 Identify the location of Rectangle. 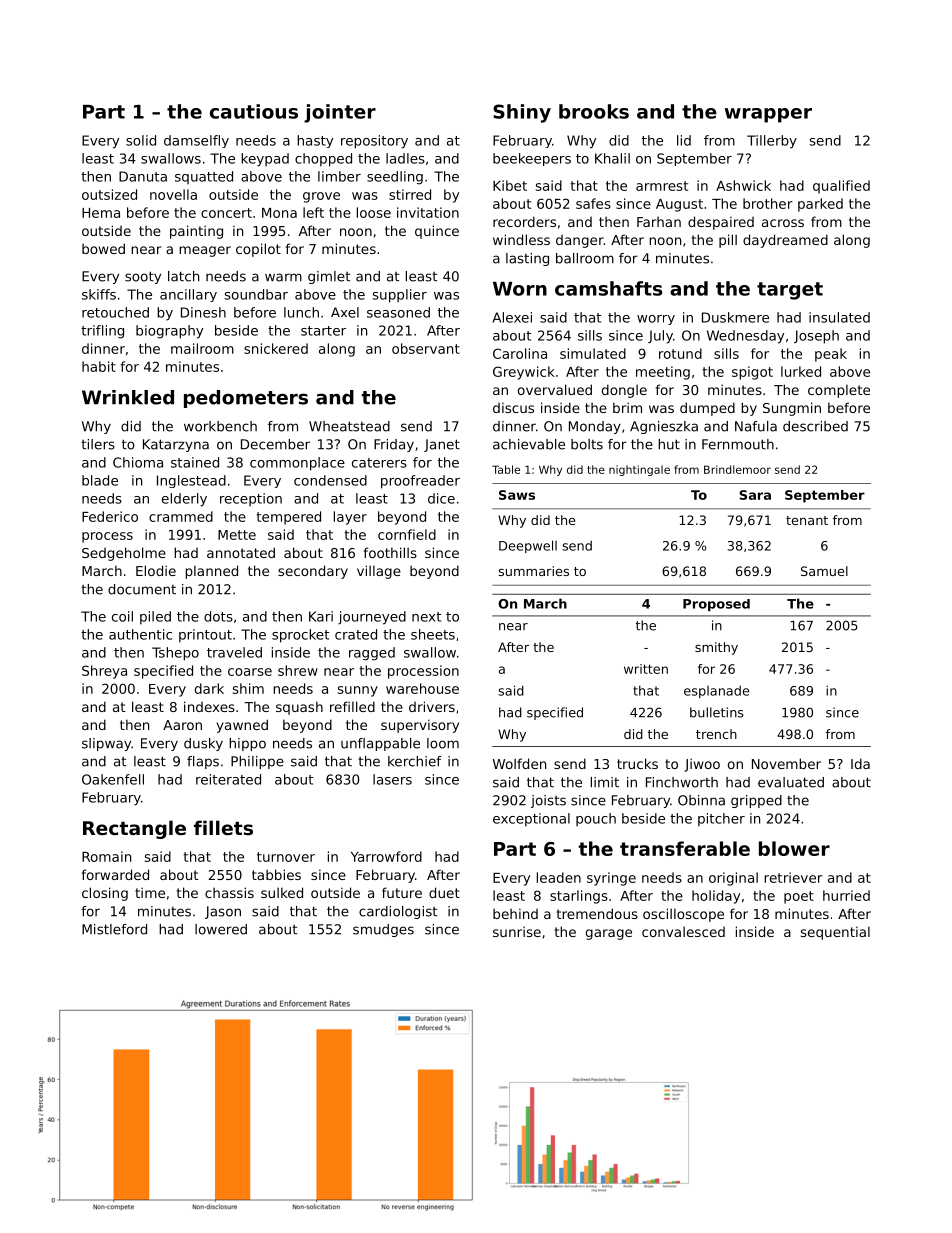
(134, 829).
